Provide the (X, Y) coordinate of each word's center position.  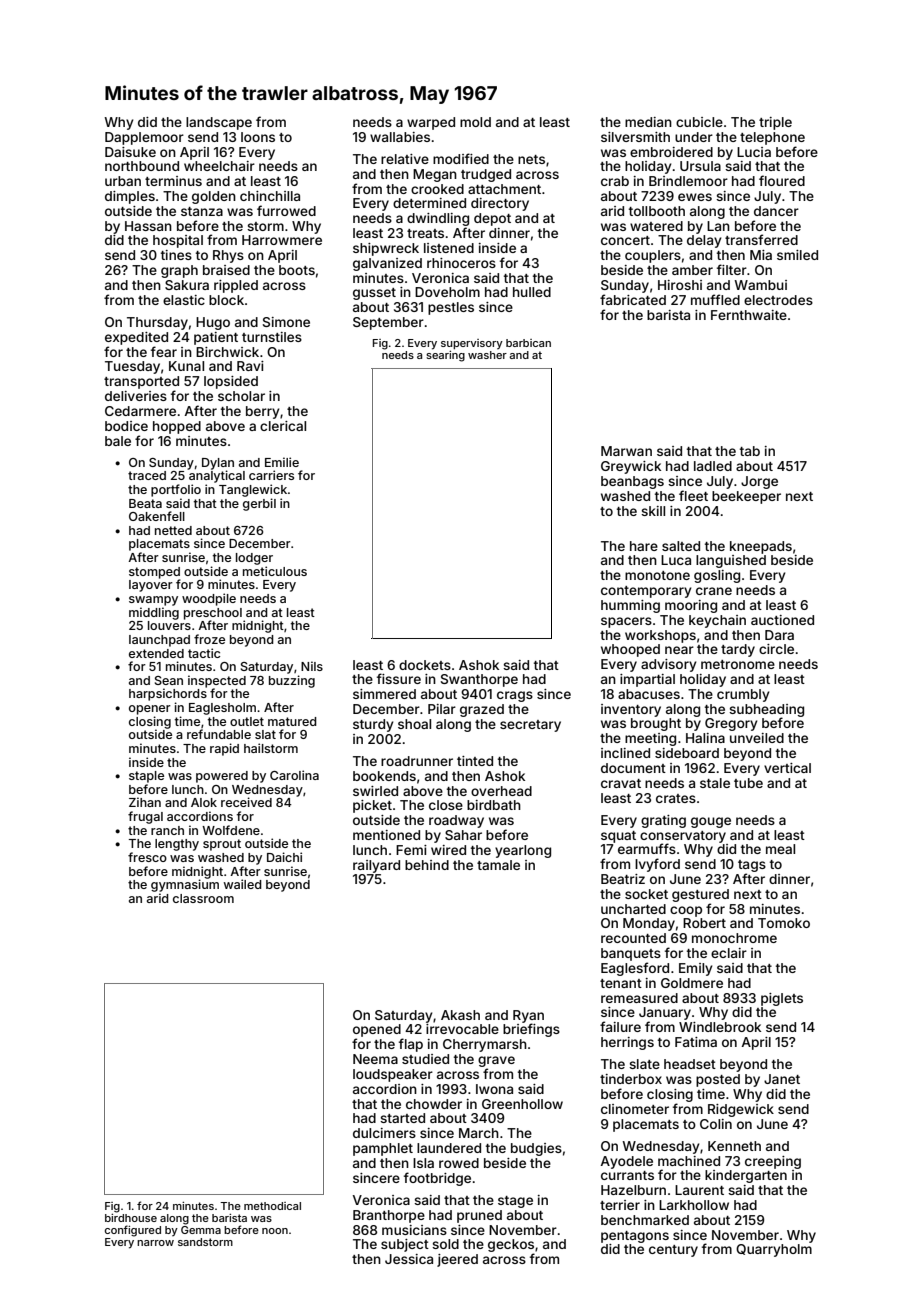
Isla (423, 1163)
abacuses (649, 694)
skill (653, 511)
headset (690, 1064)
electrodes (778, 300)
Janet (782, 1079)
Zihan (145, 802)
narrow (155, 1243)
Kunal (186, 366)
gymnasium (185, 885)
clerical (283, 426)
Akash (460, 1015)
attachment (504, 189)
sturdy (373, 725)
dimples (130, 197)
